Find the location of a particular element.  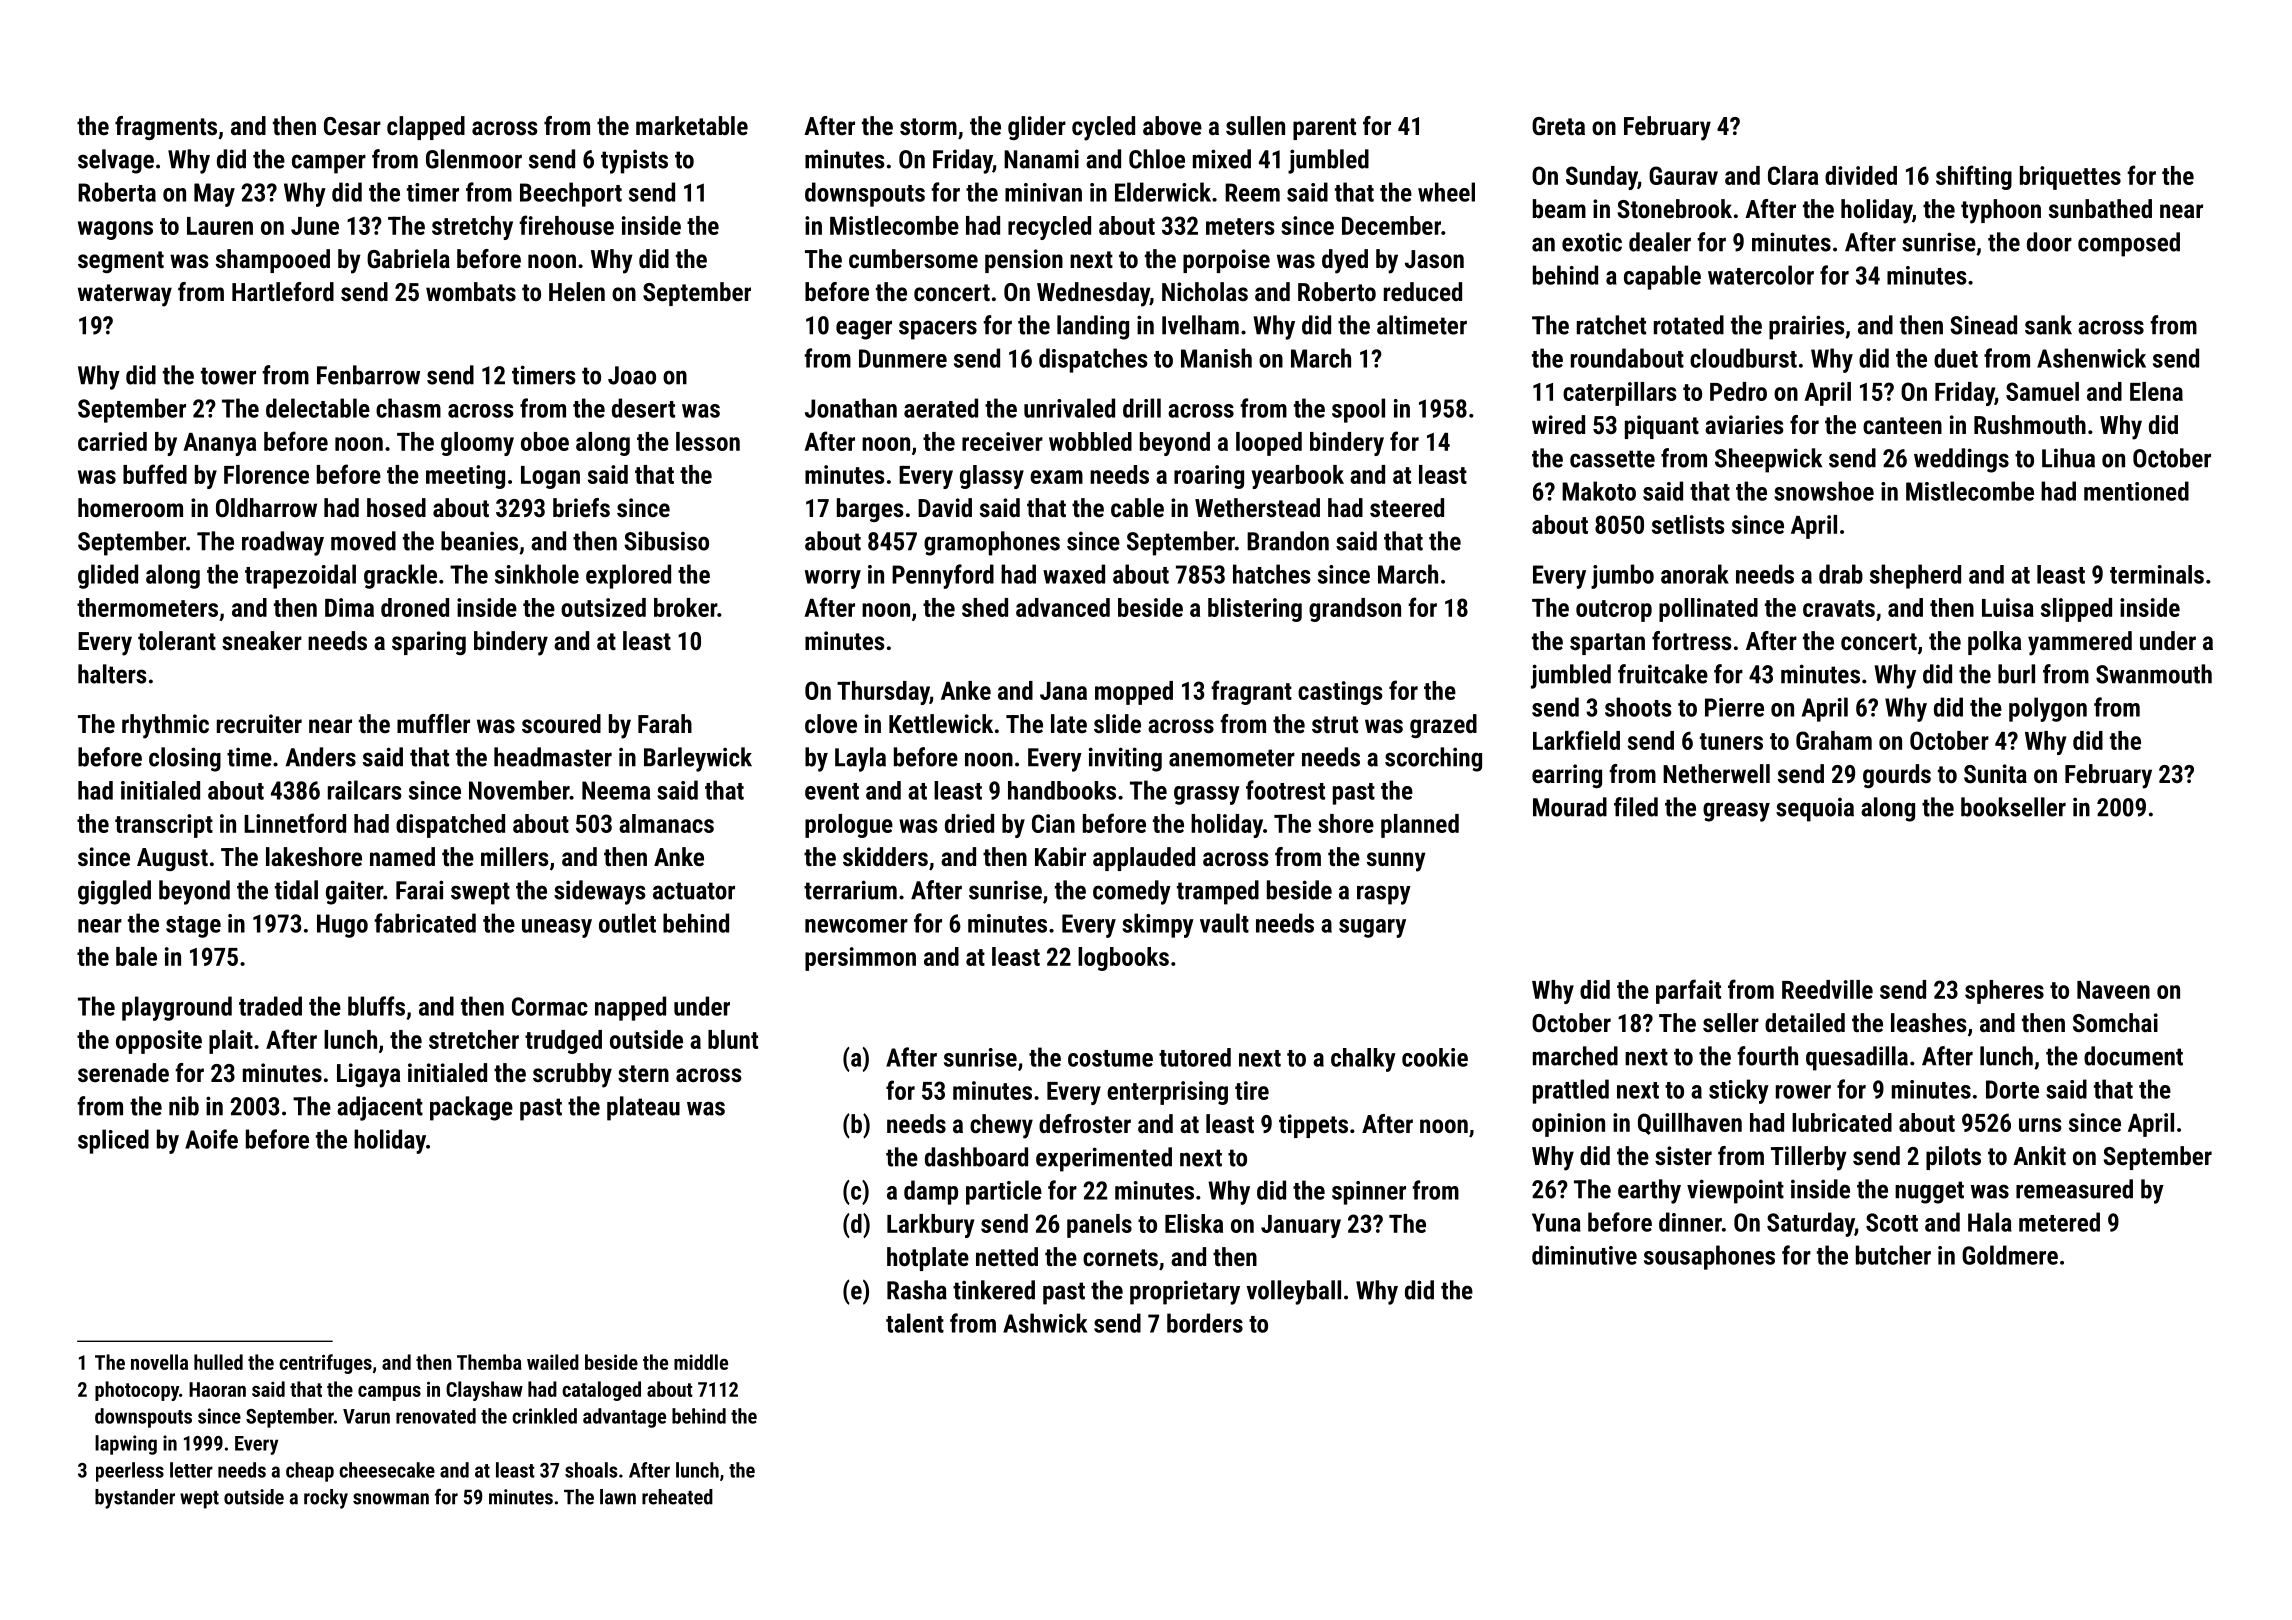

briquettes is located at coordinates (2070, 178).
